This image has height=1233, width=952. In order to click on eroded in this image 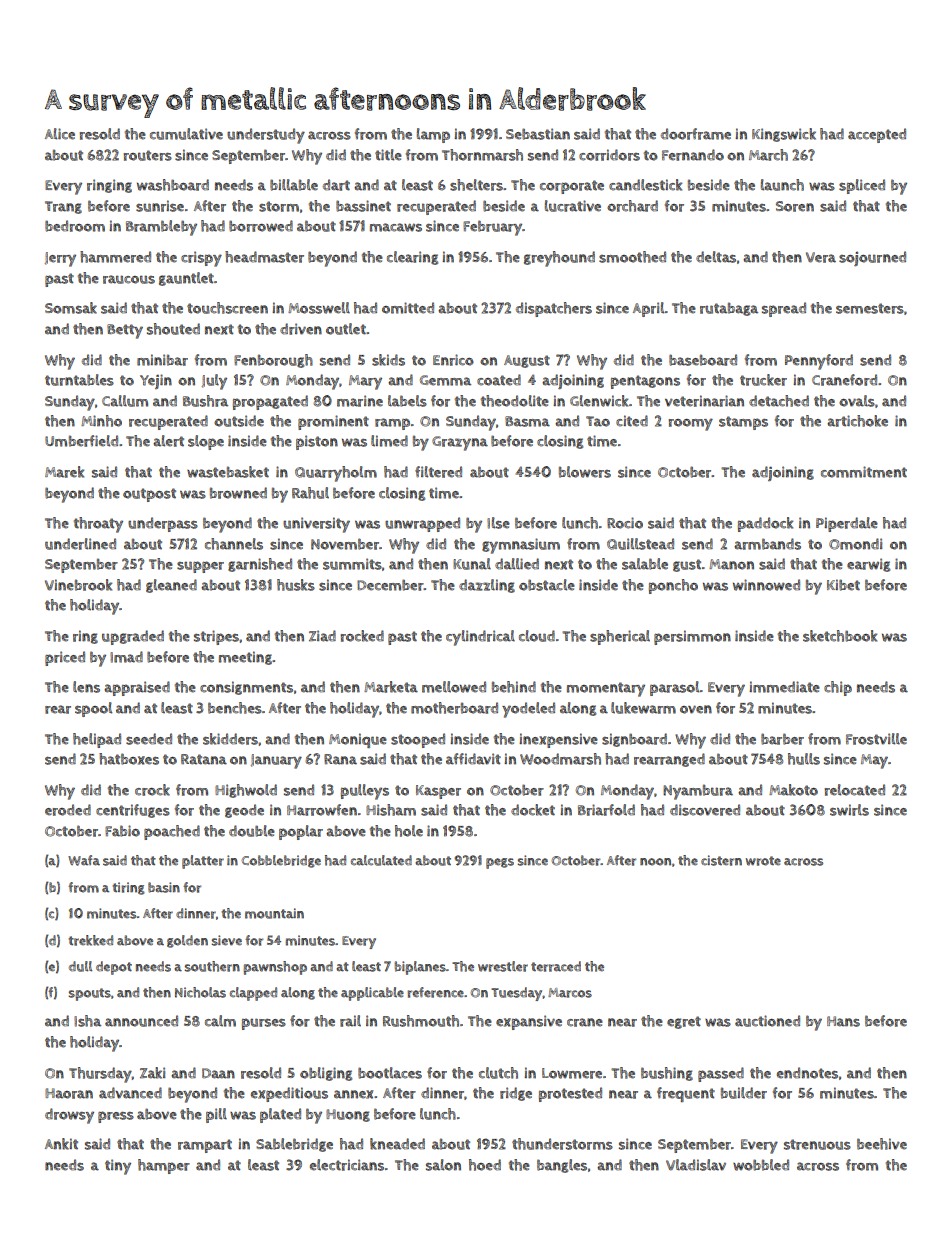, I will do `click(68, 810)`.
